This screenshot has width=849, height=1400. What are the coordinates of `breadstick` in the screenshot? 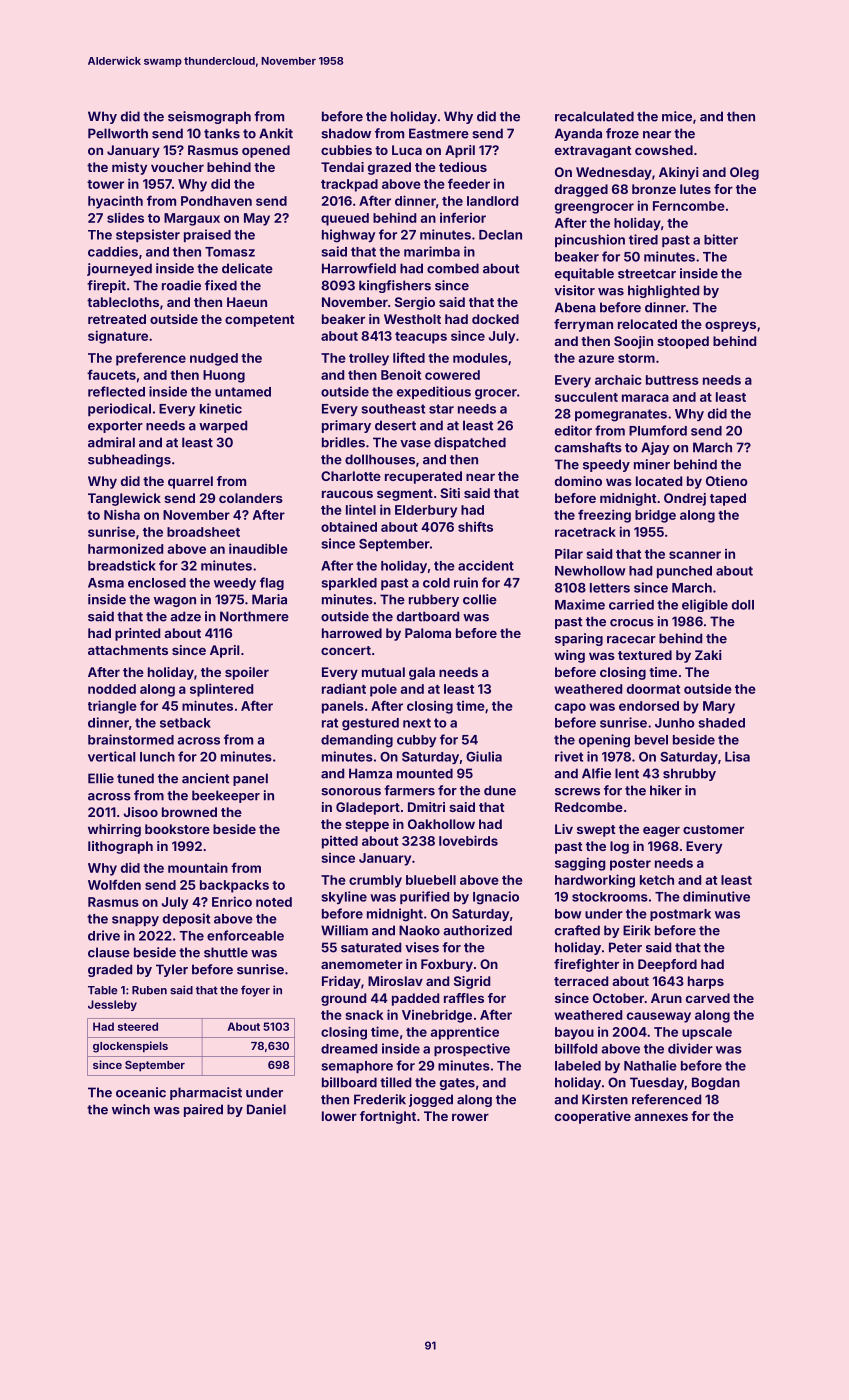 It's located at (122, 565).
